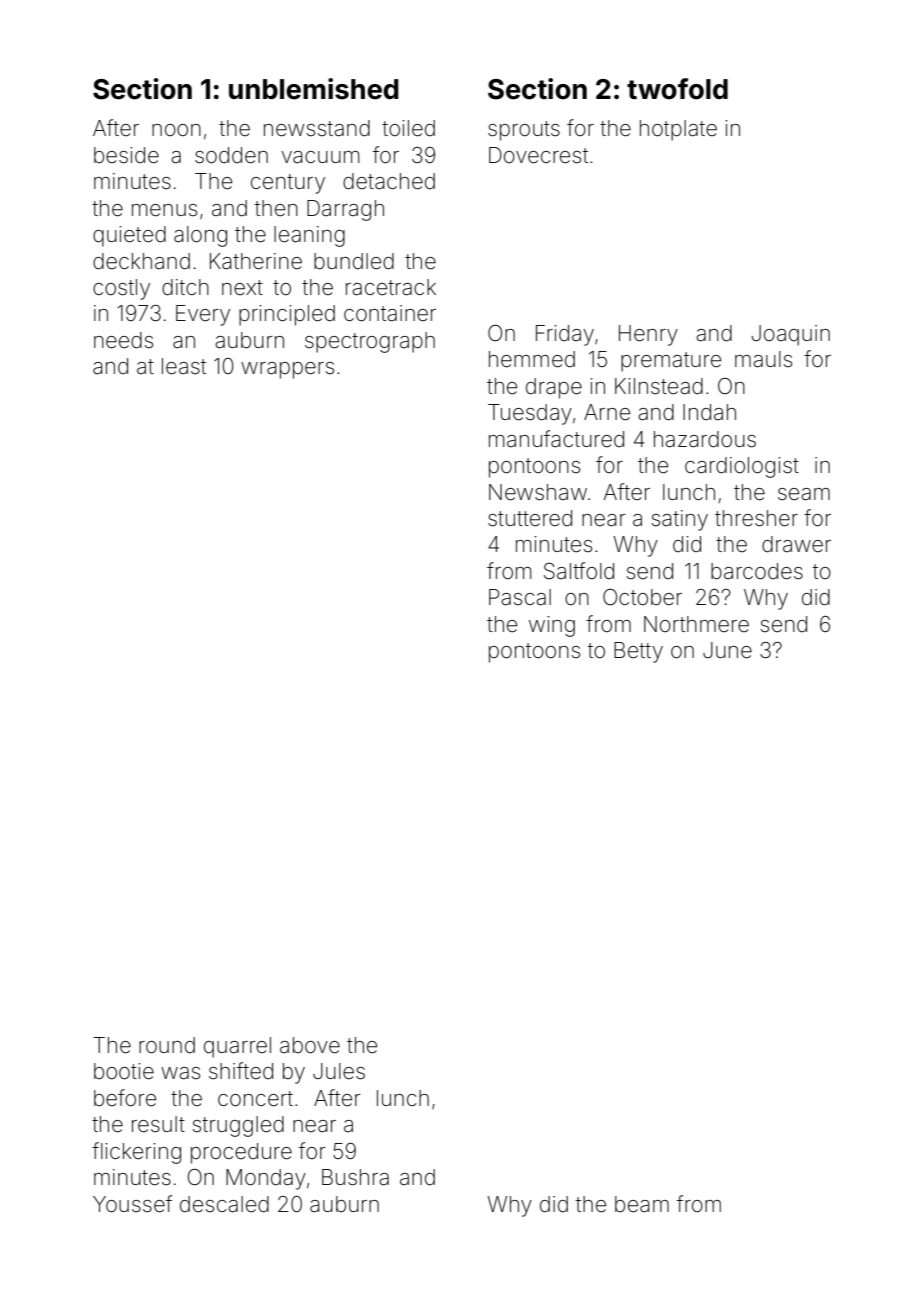  Describe the element at coordinates (354, 261) in the image. I see `bundled` at that location.
